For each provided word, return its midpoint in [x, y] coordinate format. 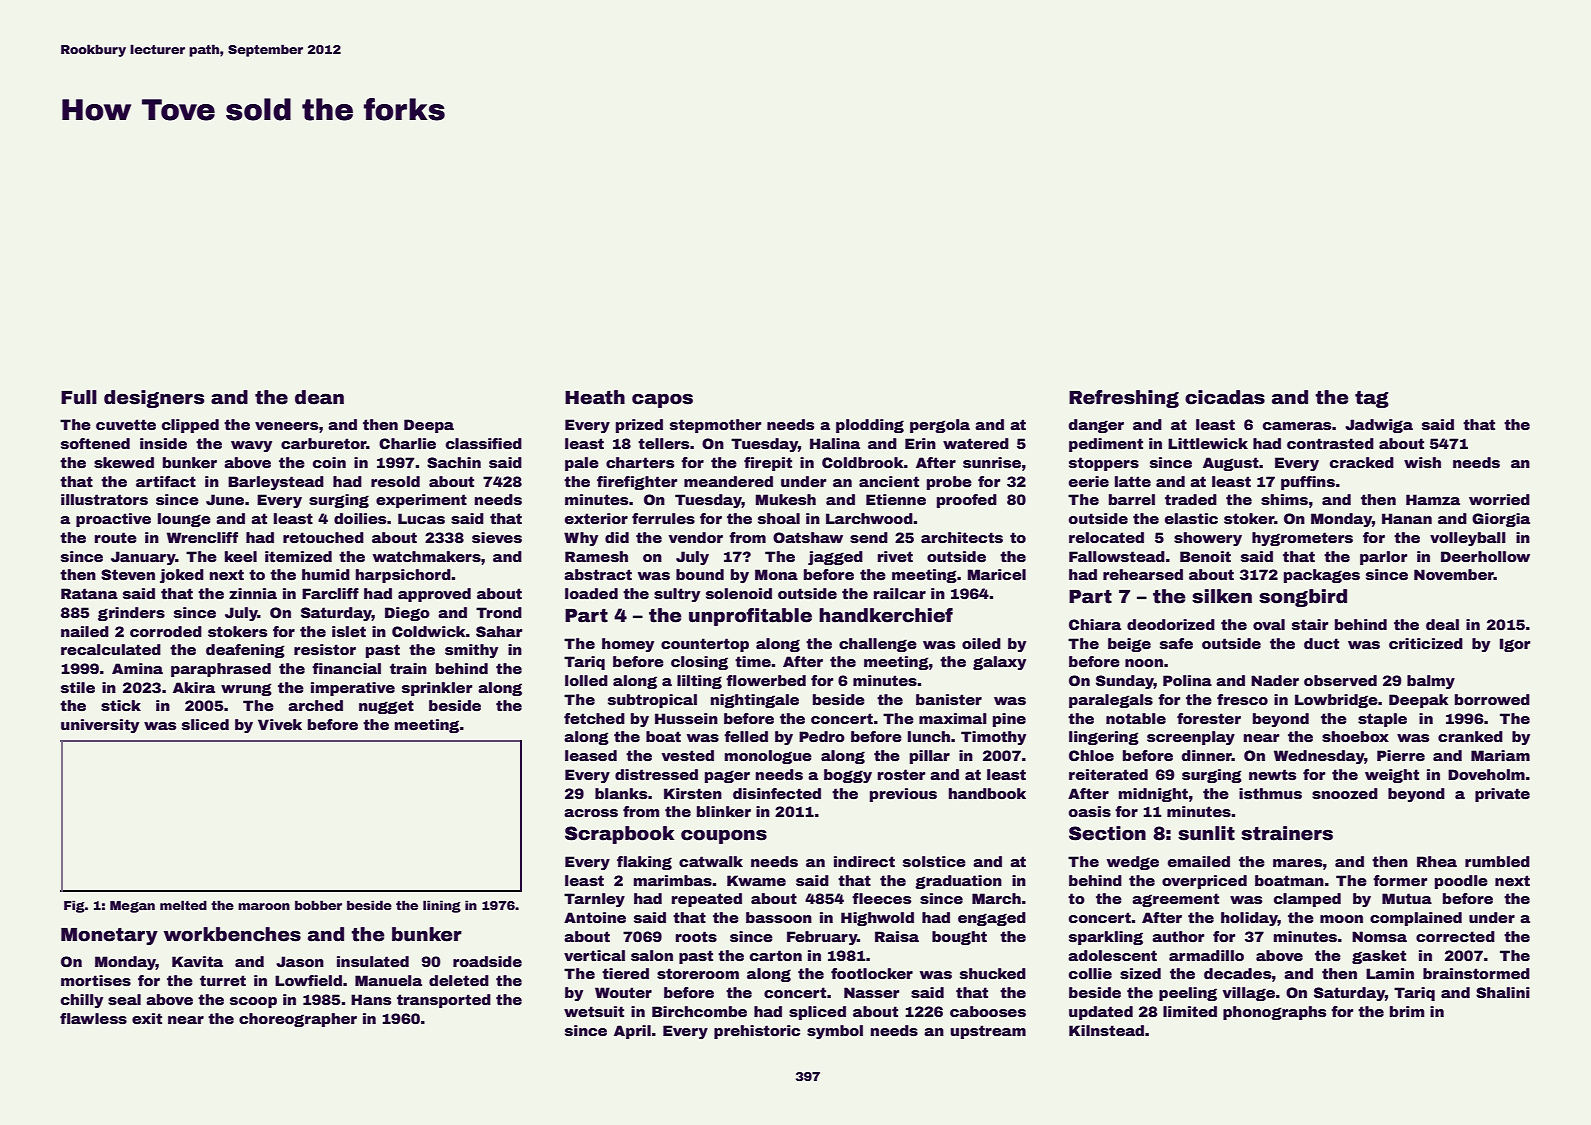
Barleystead [276, 483]
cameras [1297, 426]
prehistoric [757, 1032]
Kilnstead [1106, 1030]
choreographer [298, 1020]
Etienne [896, 499]
